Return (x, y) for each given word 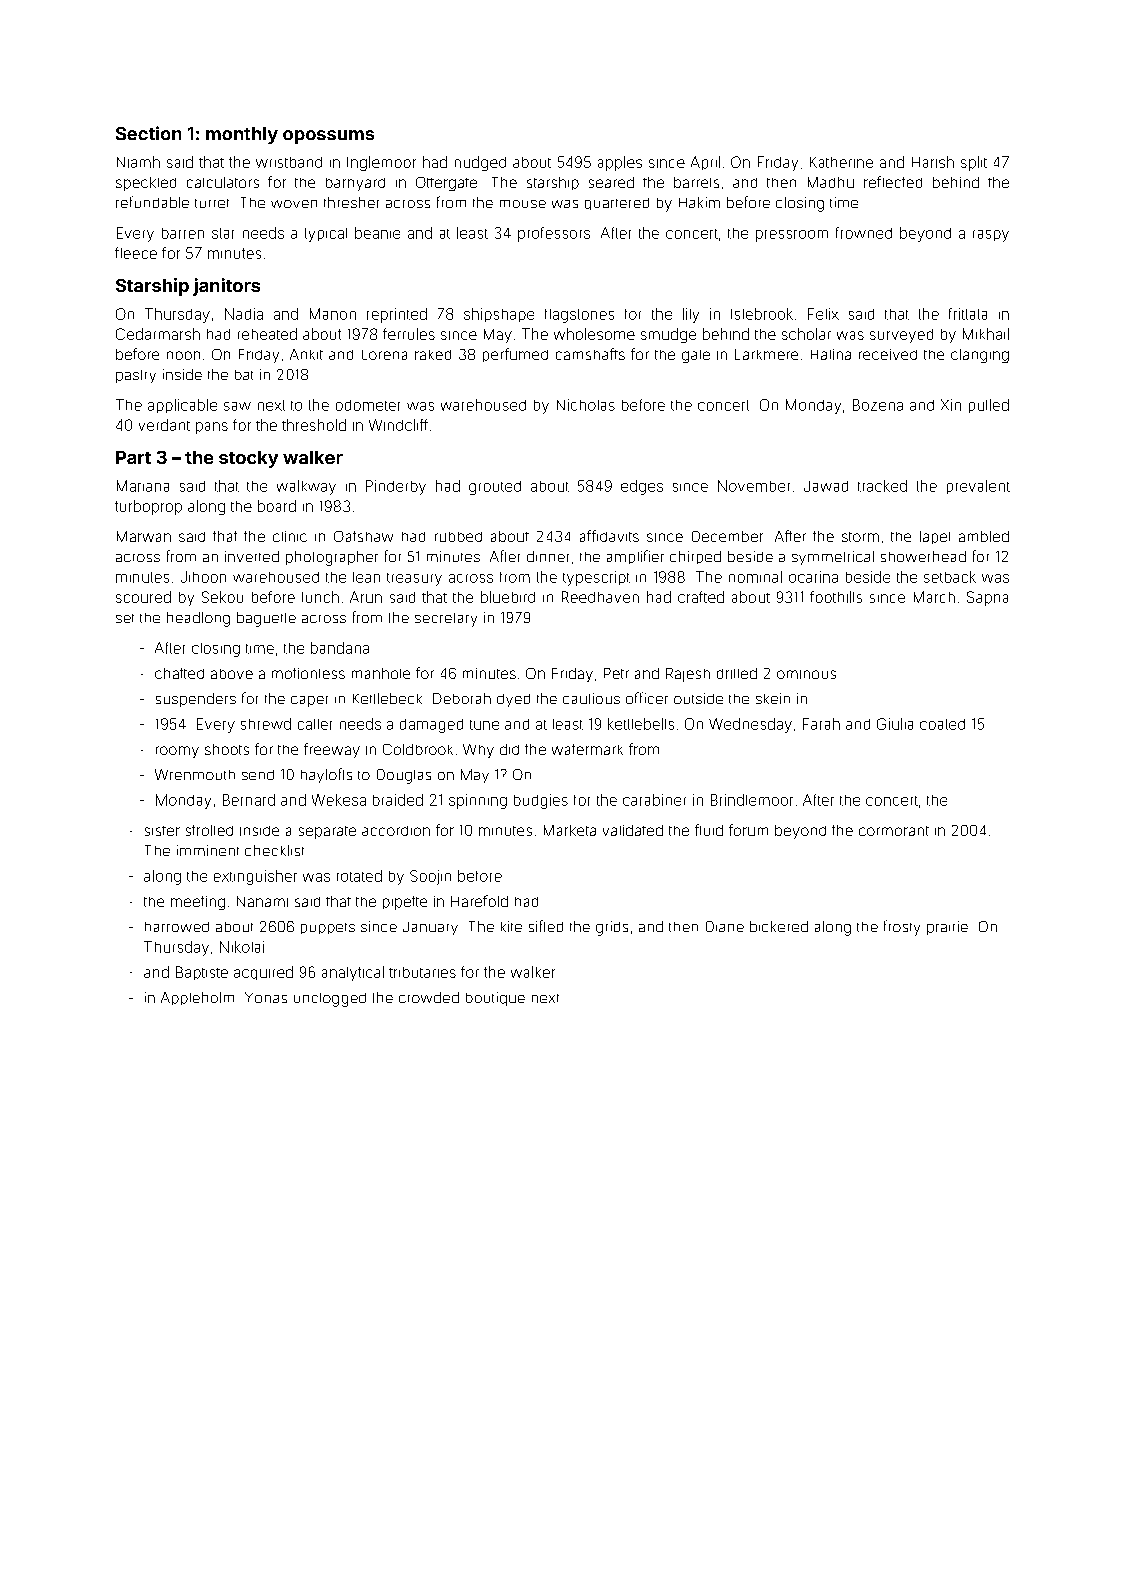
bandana (340, 648)
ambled (984, 536)
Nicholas (586, 405)
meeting (198, 903)
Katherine (841, 162)
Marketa (570, 830)
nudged (480, 163)
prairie (947, 928)
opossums (328, 137)
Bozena (878, 405)
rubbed (458, 537)
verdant (164, 425)
